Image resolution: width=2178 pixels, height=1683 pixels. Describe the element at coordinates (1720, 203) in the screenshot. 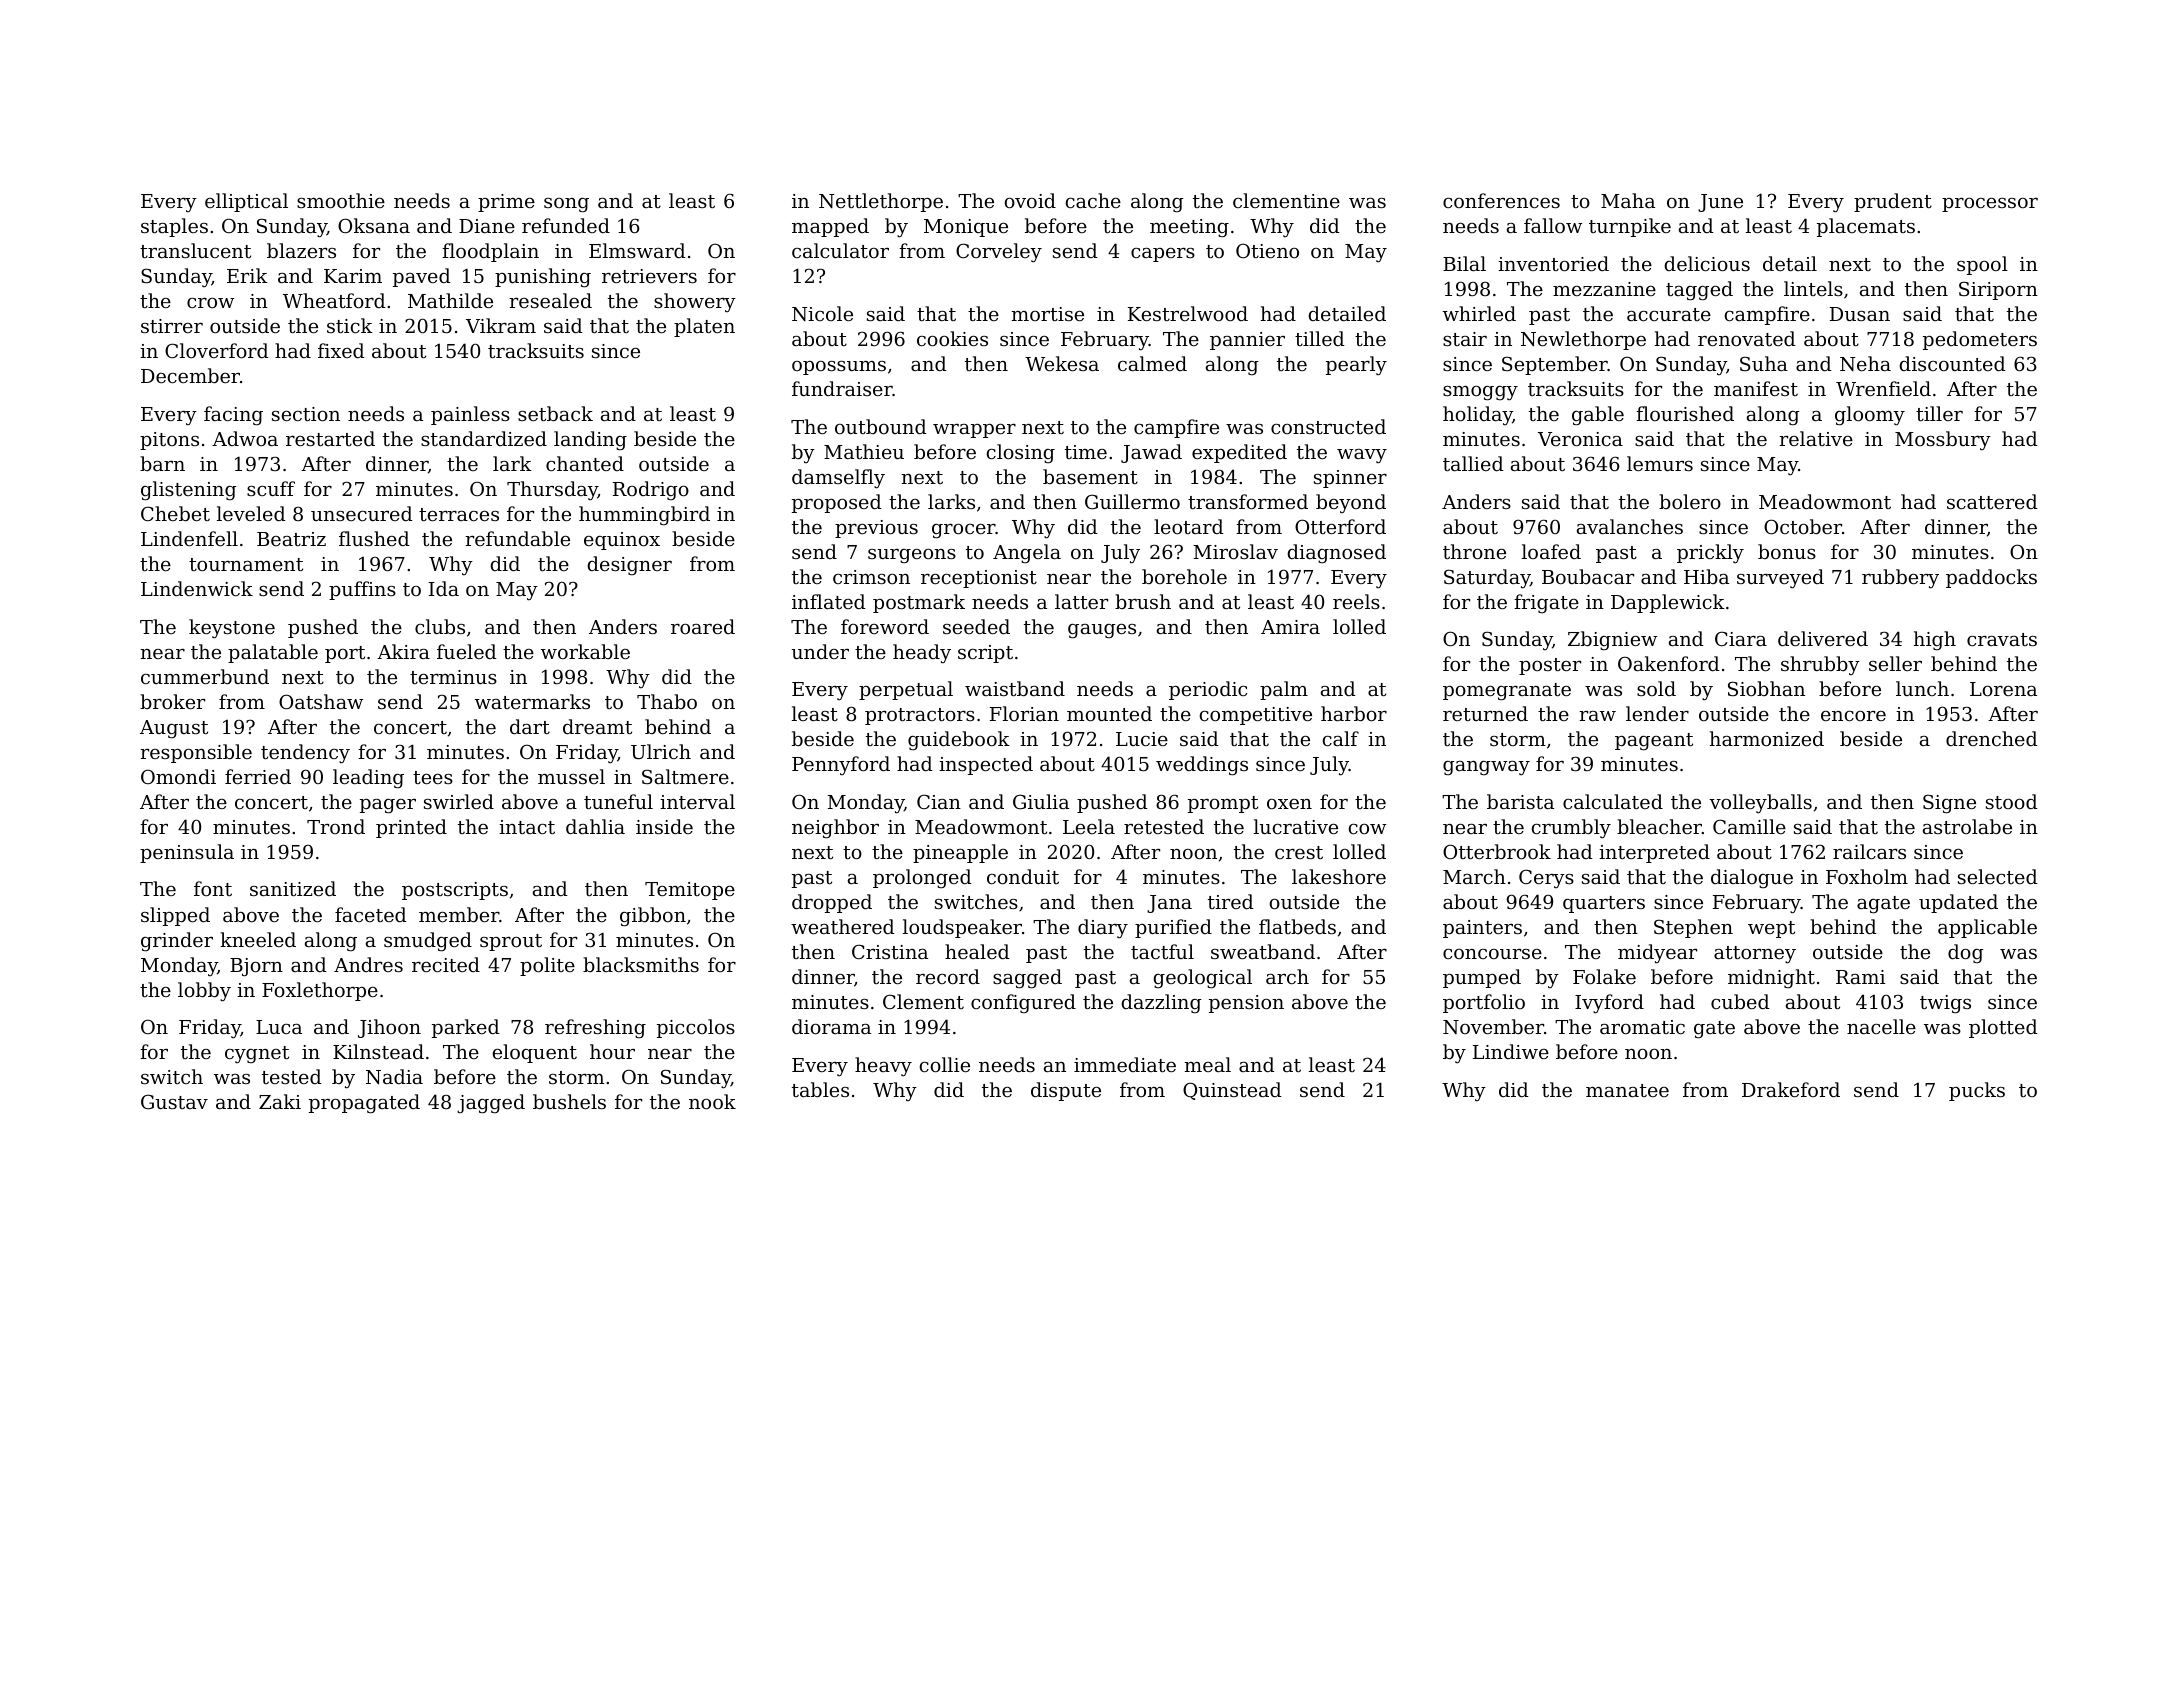

I see `June` at that location.
